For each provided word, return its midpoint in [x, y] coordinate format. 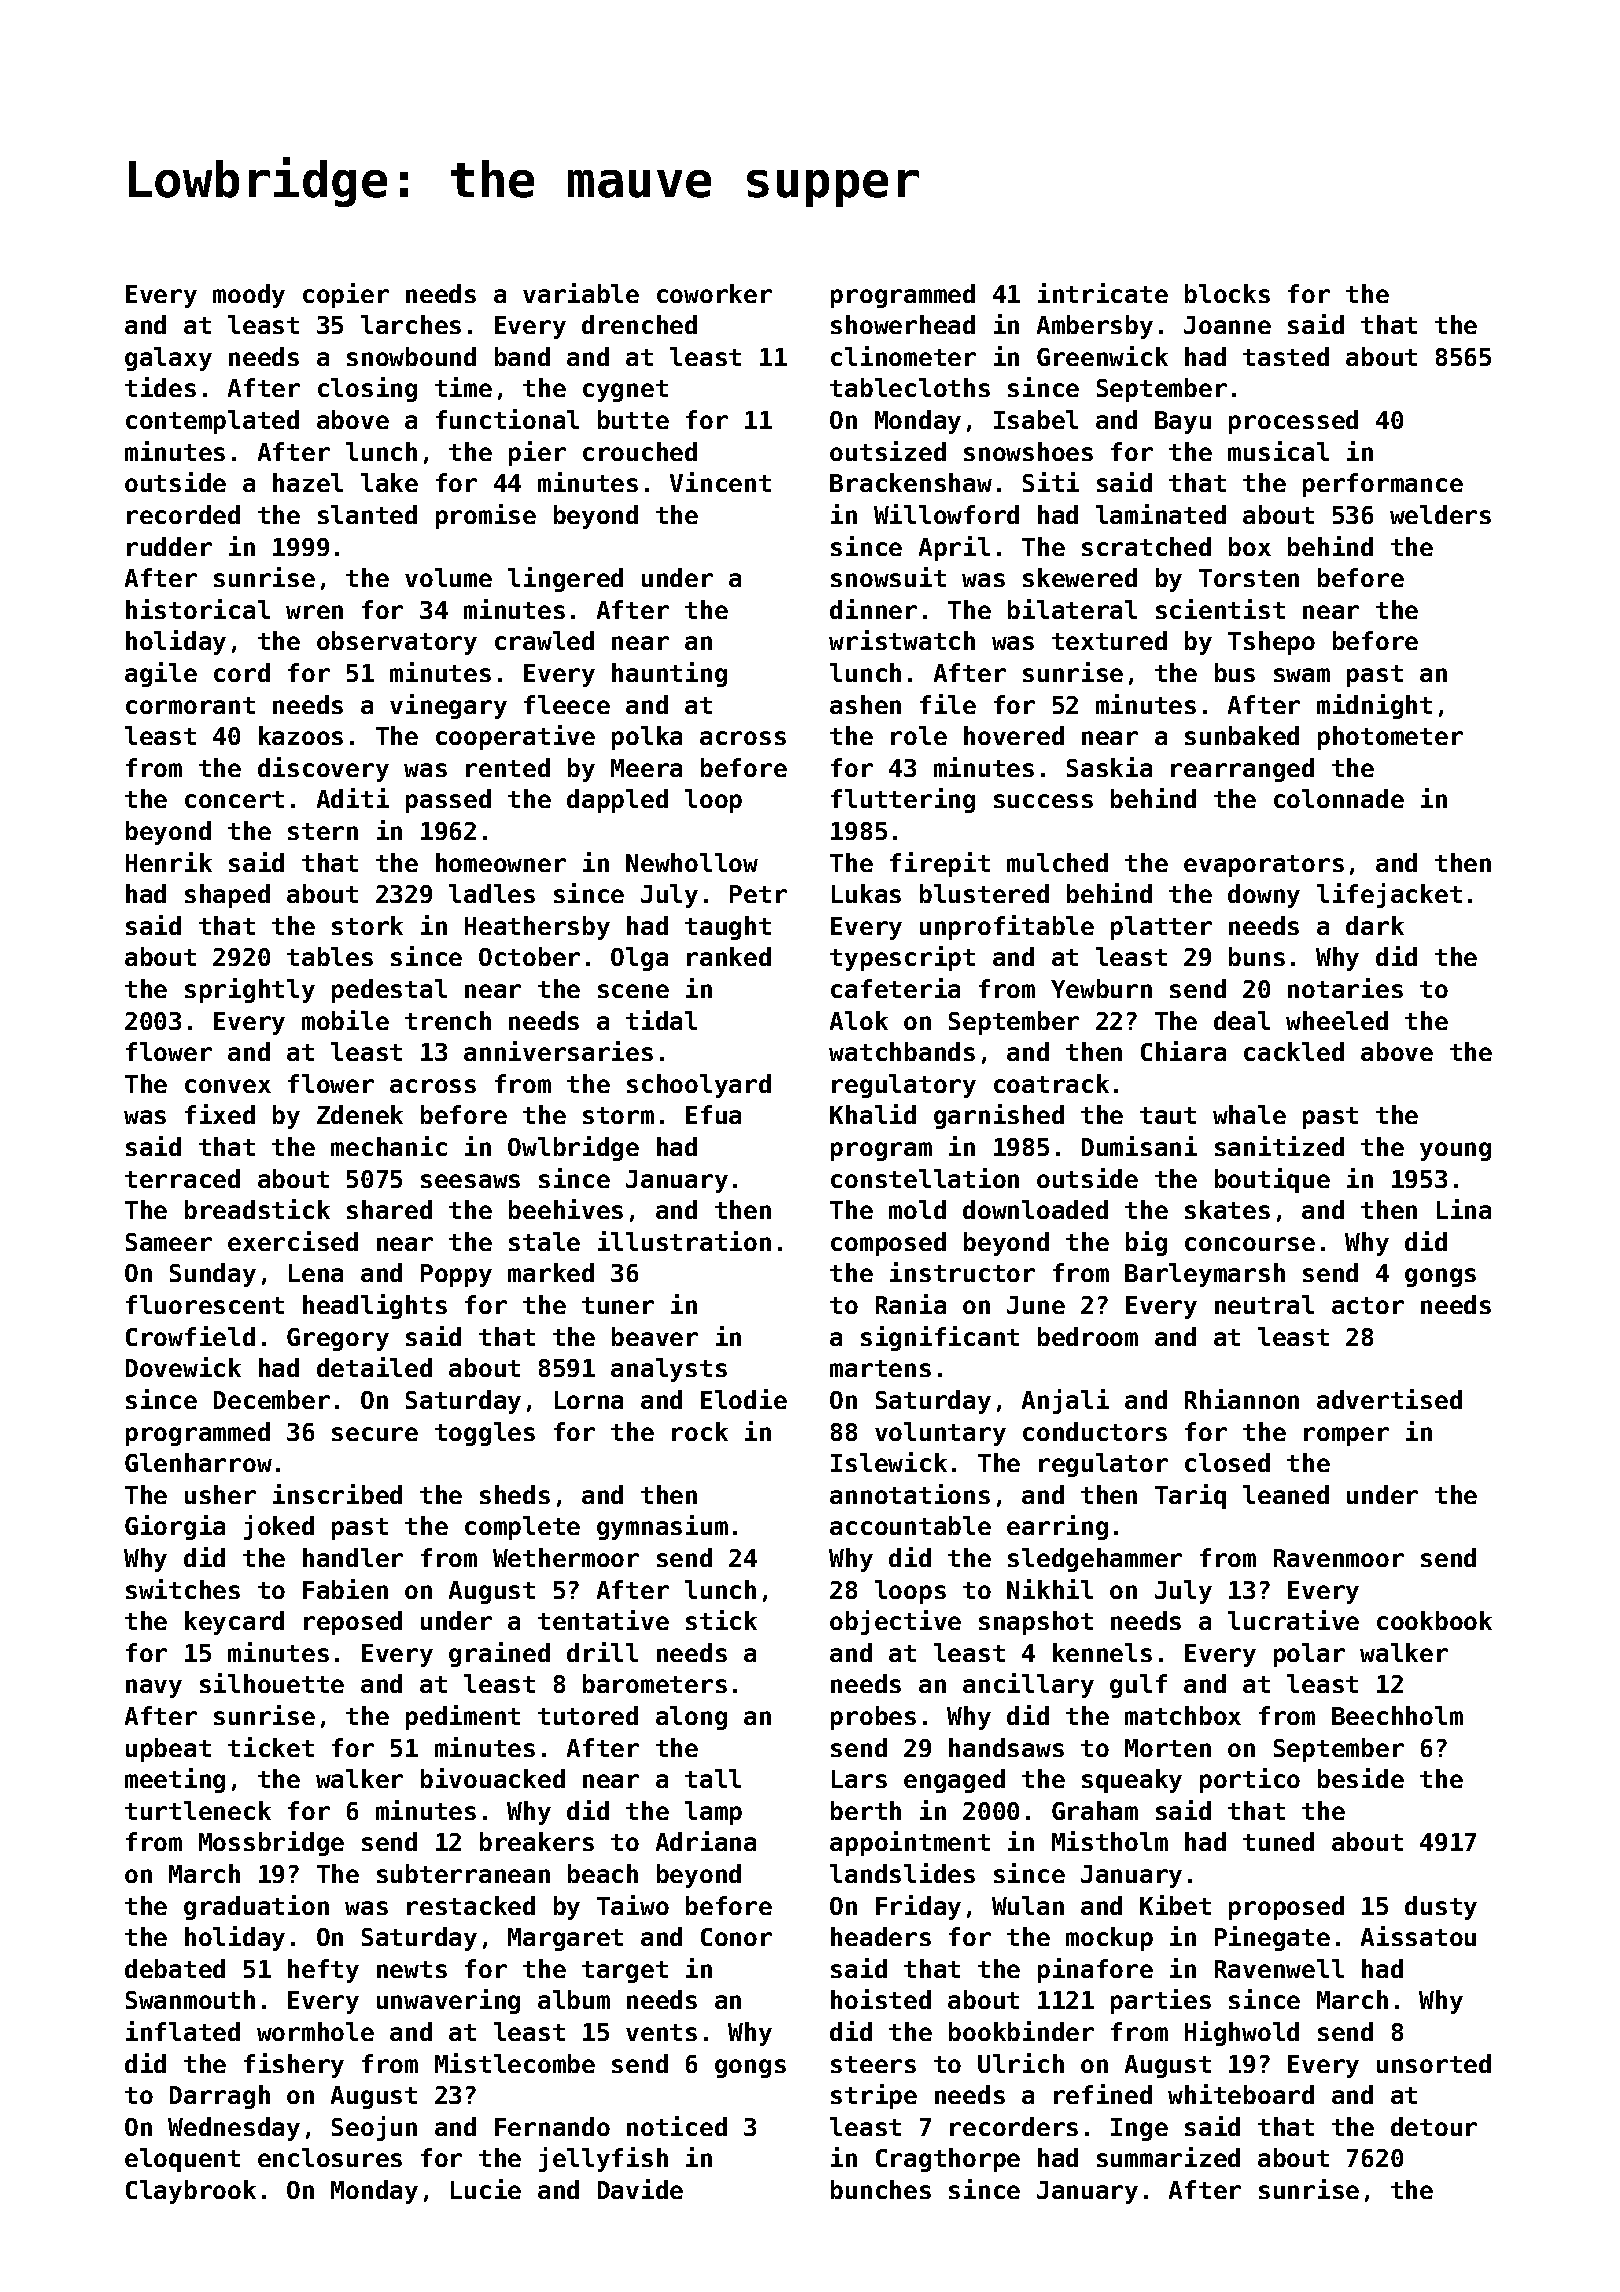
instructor [962, 1272]
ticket [271, 1747]
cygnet [625, 391]
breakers [537, 1841]
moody [249, 296]
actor [1368, 1305]
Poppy [456, 1275]
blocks [1227, 293]
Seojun [374, 2128]
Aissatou [1418, 1936]
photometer [1390, 738]
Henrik [169, 862]
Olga [639, 959]
